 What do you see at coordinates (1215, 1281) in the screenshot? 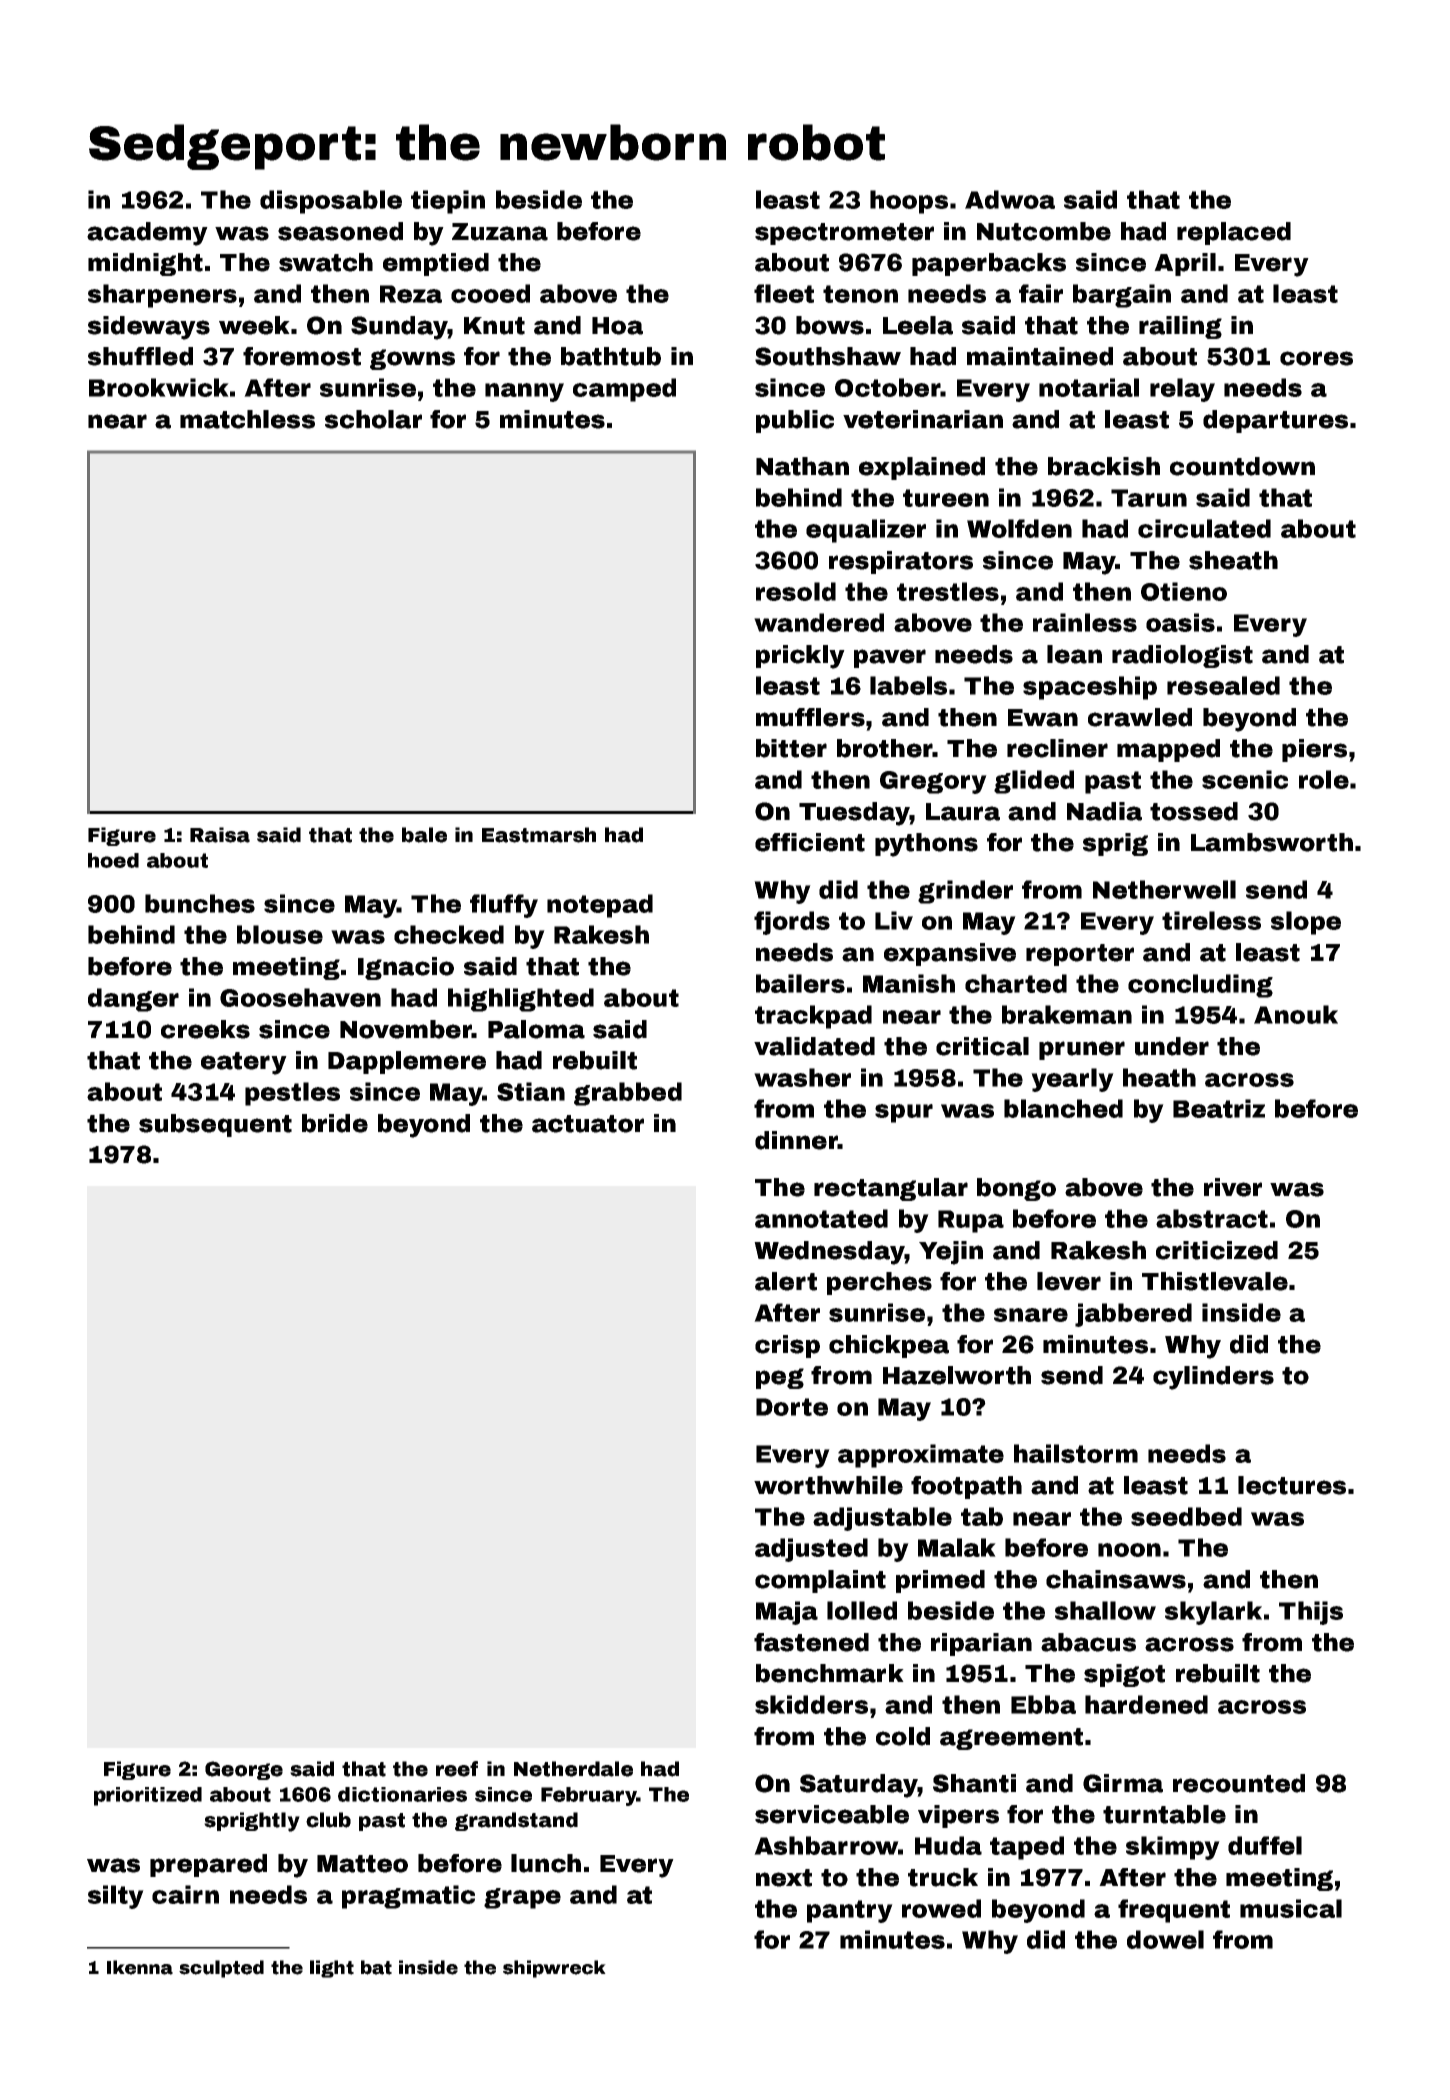
I see `Thistlevale` at bounding box center [1215, 1281].
